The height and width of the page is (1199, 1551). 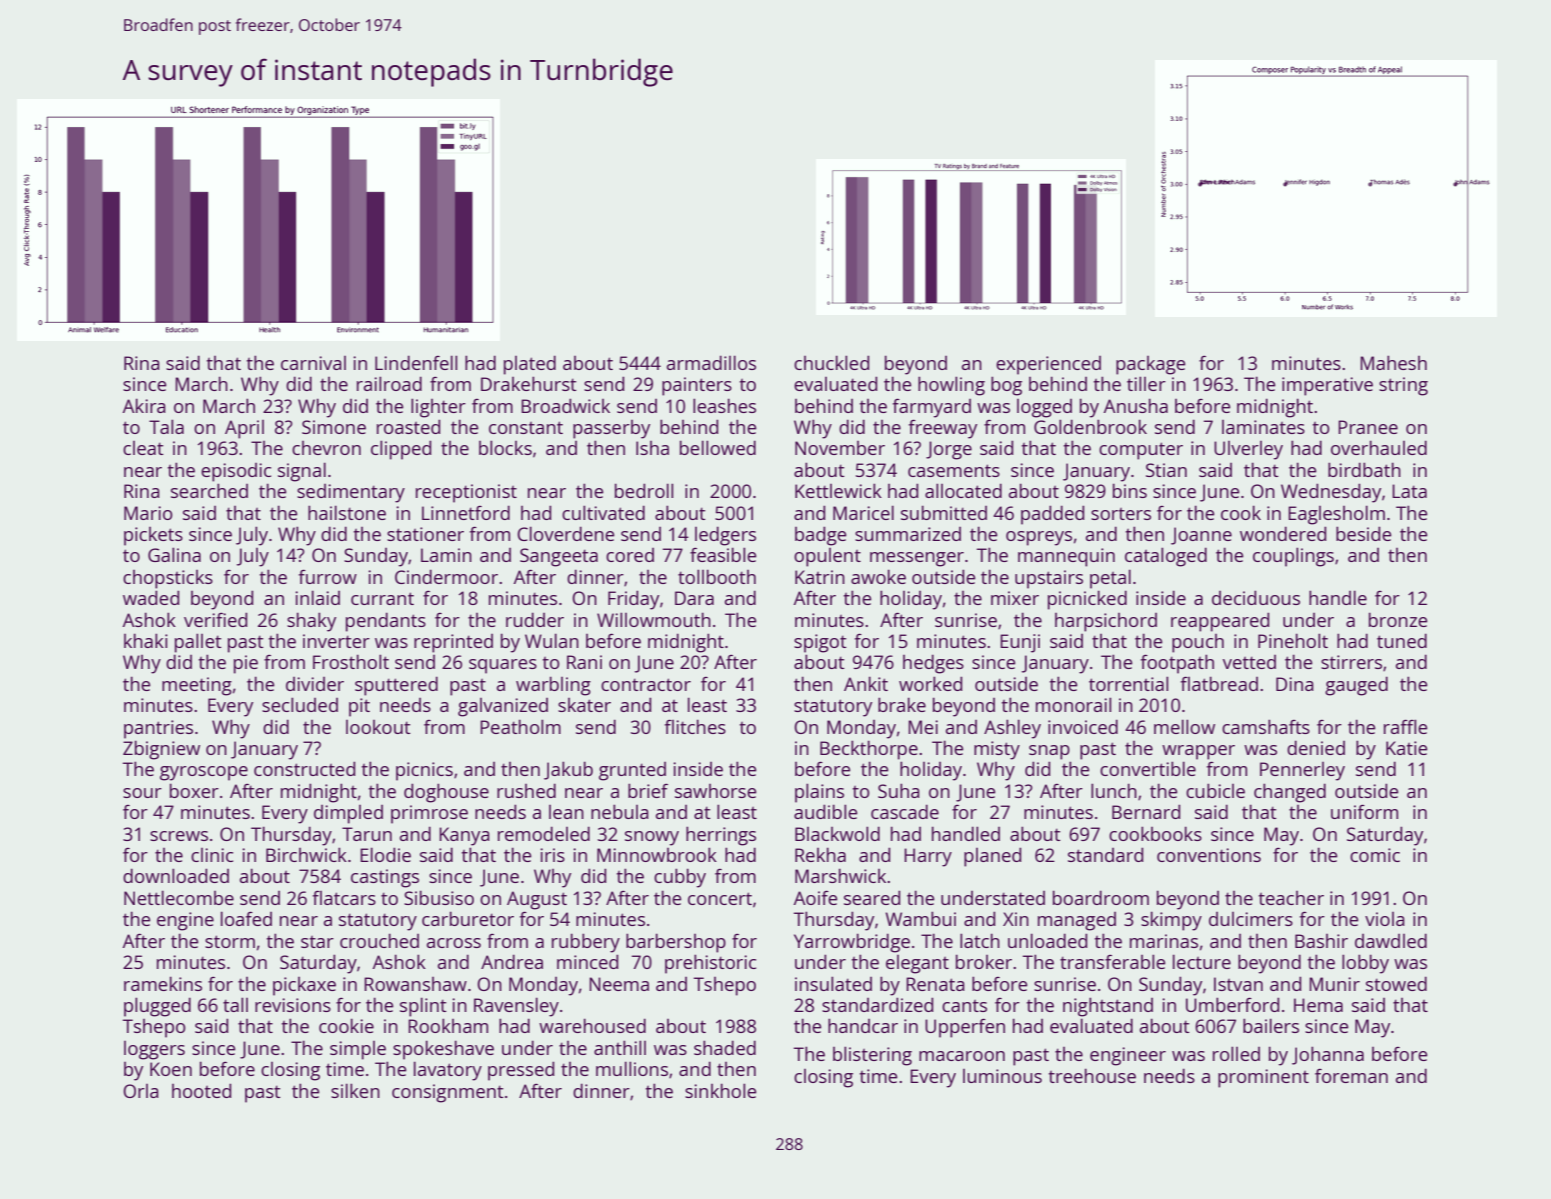 What do you see at coordinates (448, 1093) in the page?
I see `consignment` at bounding box center [448, 1093].
